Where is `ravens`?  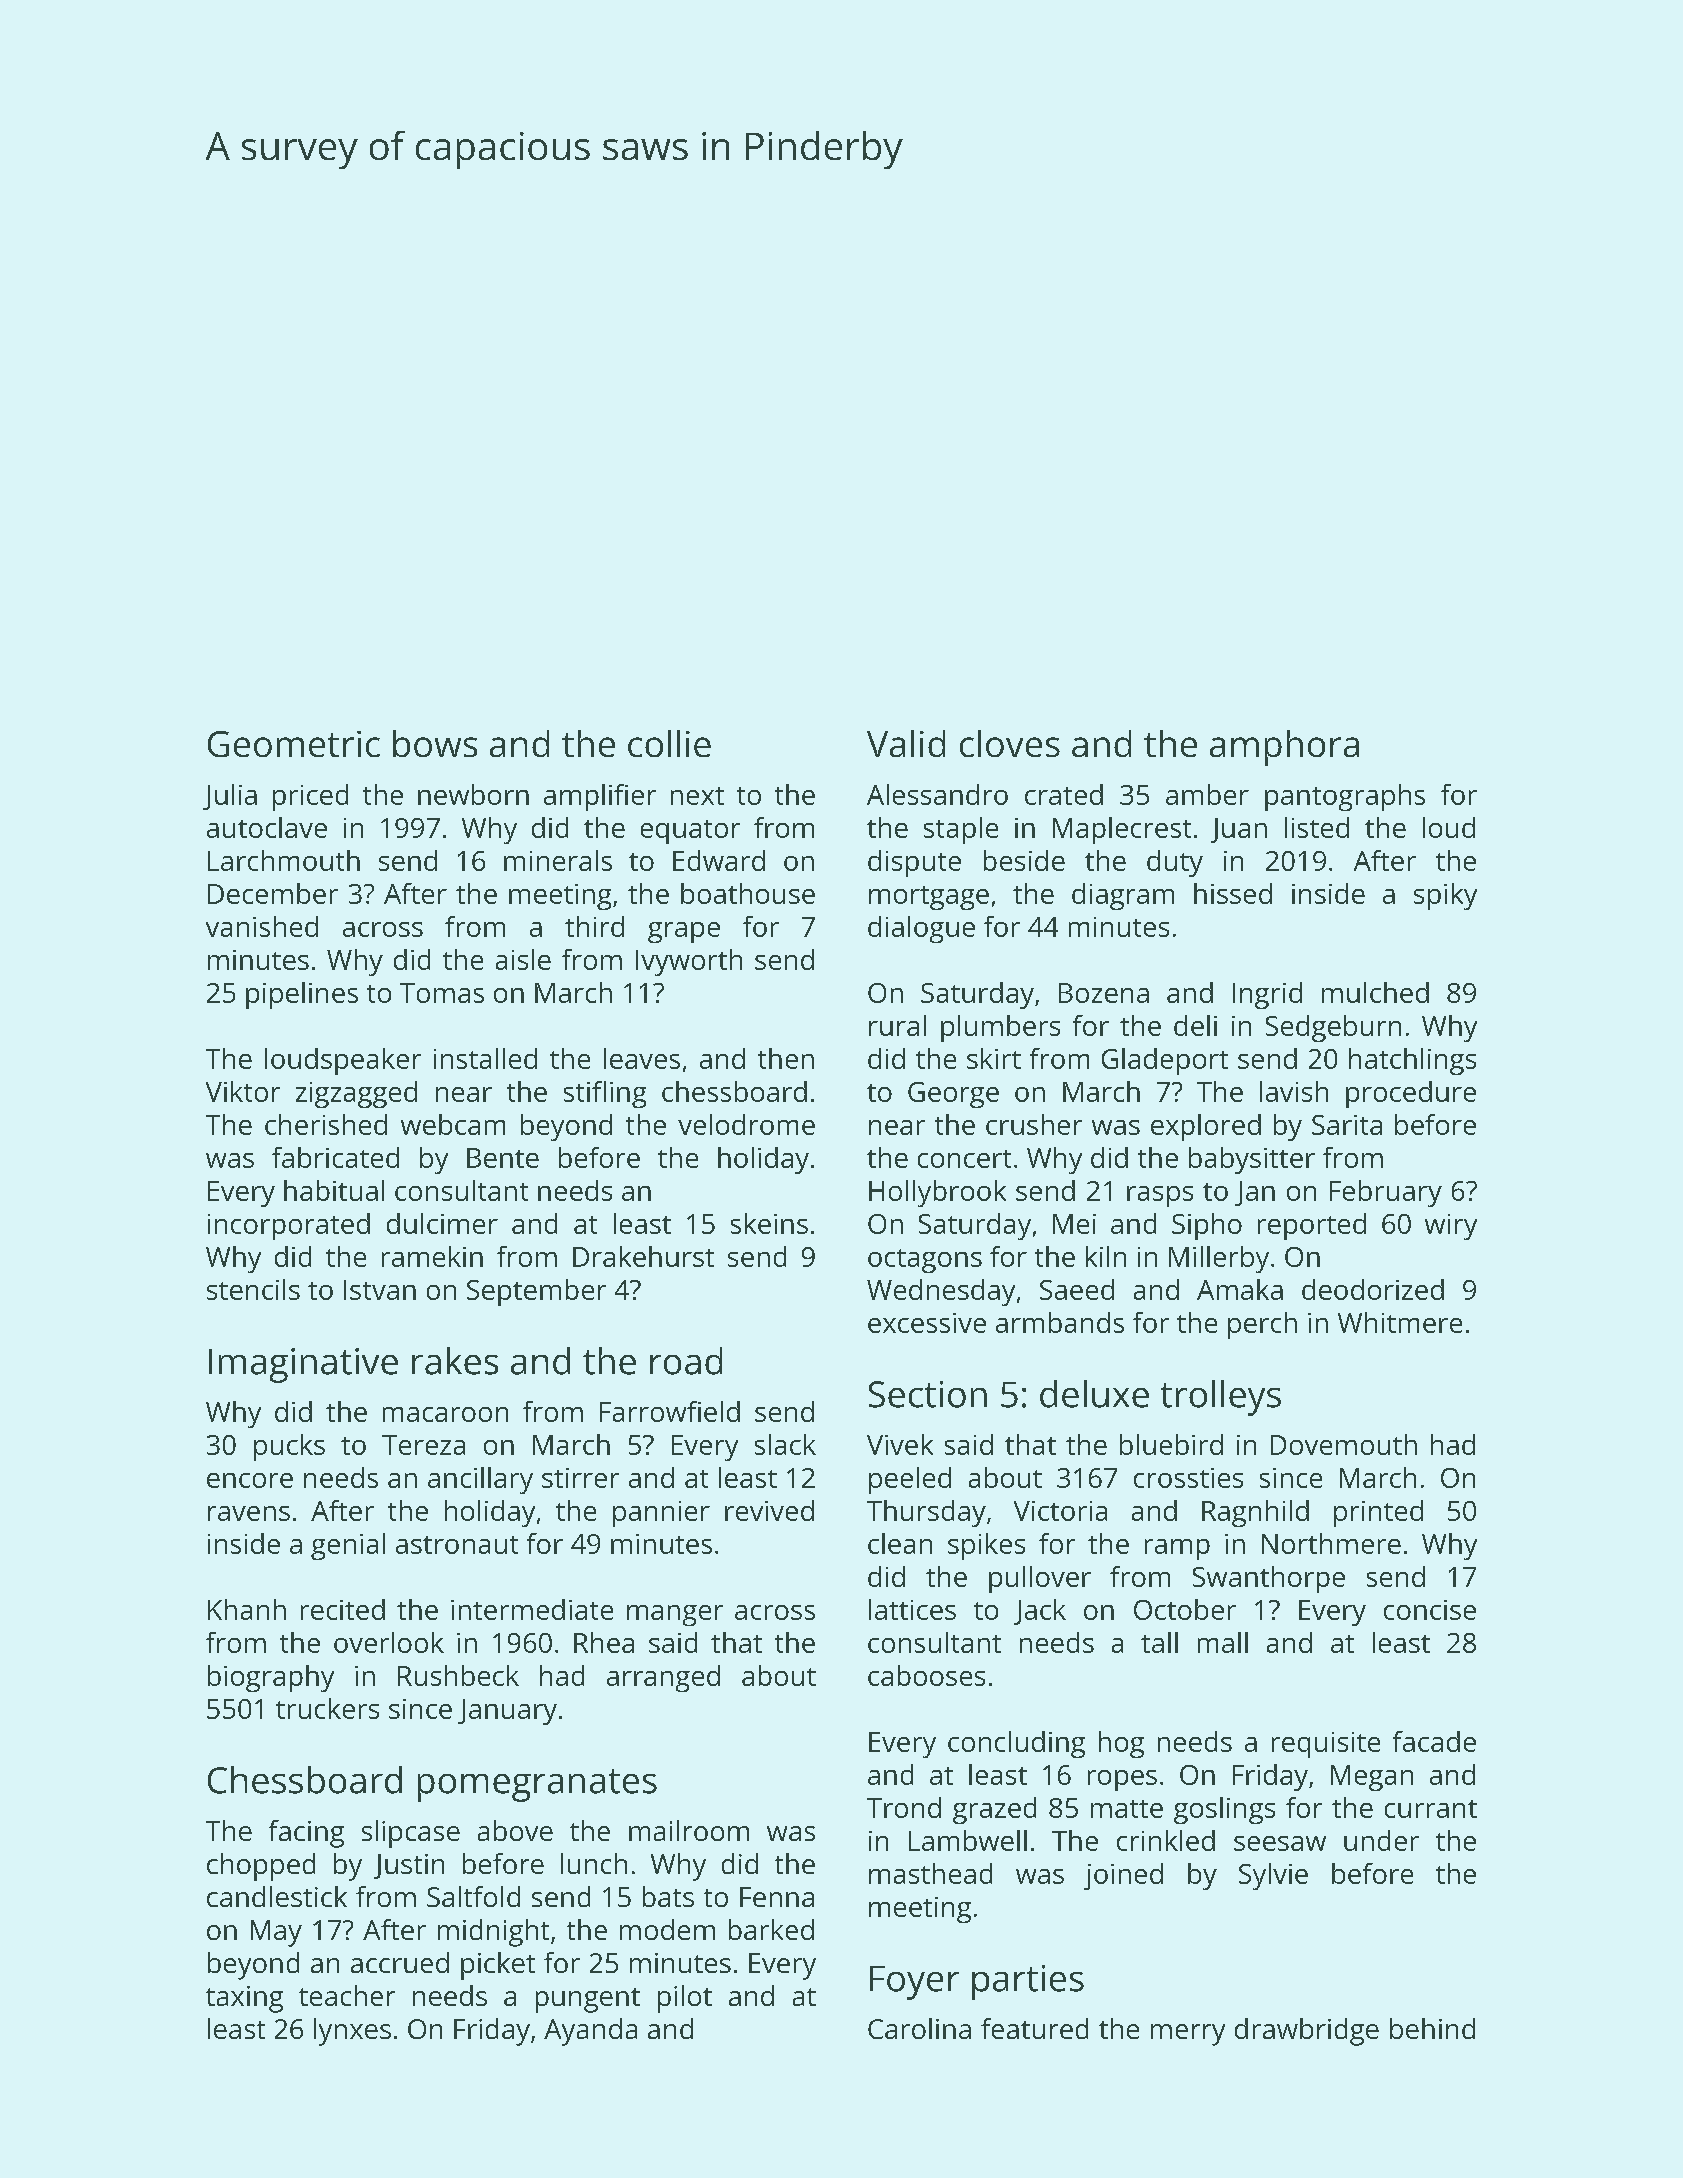 ravens is located at coordinates (249, 1513).
